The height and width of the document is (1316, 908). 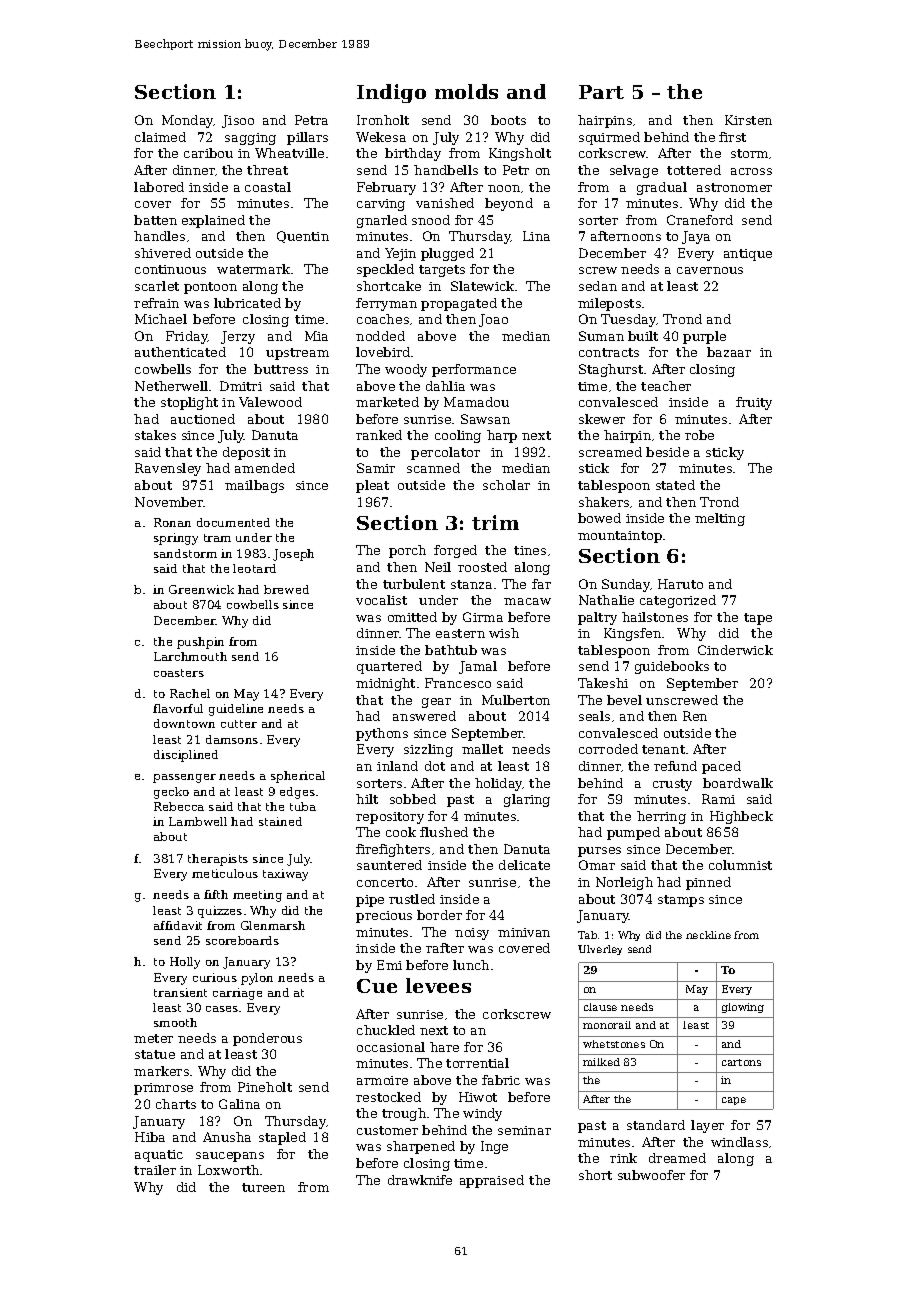 What do you see at coordinates (601, 92) in the document?
I see `Part` at bounding box center [601, 92].
